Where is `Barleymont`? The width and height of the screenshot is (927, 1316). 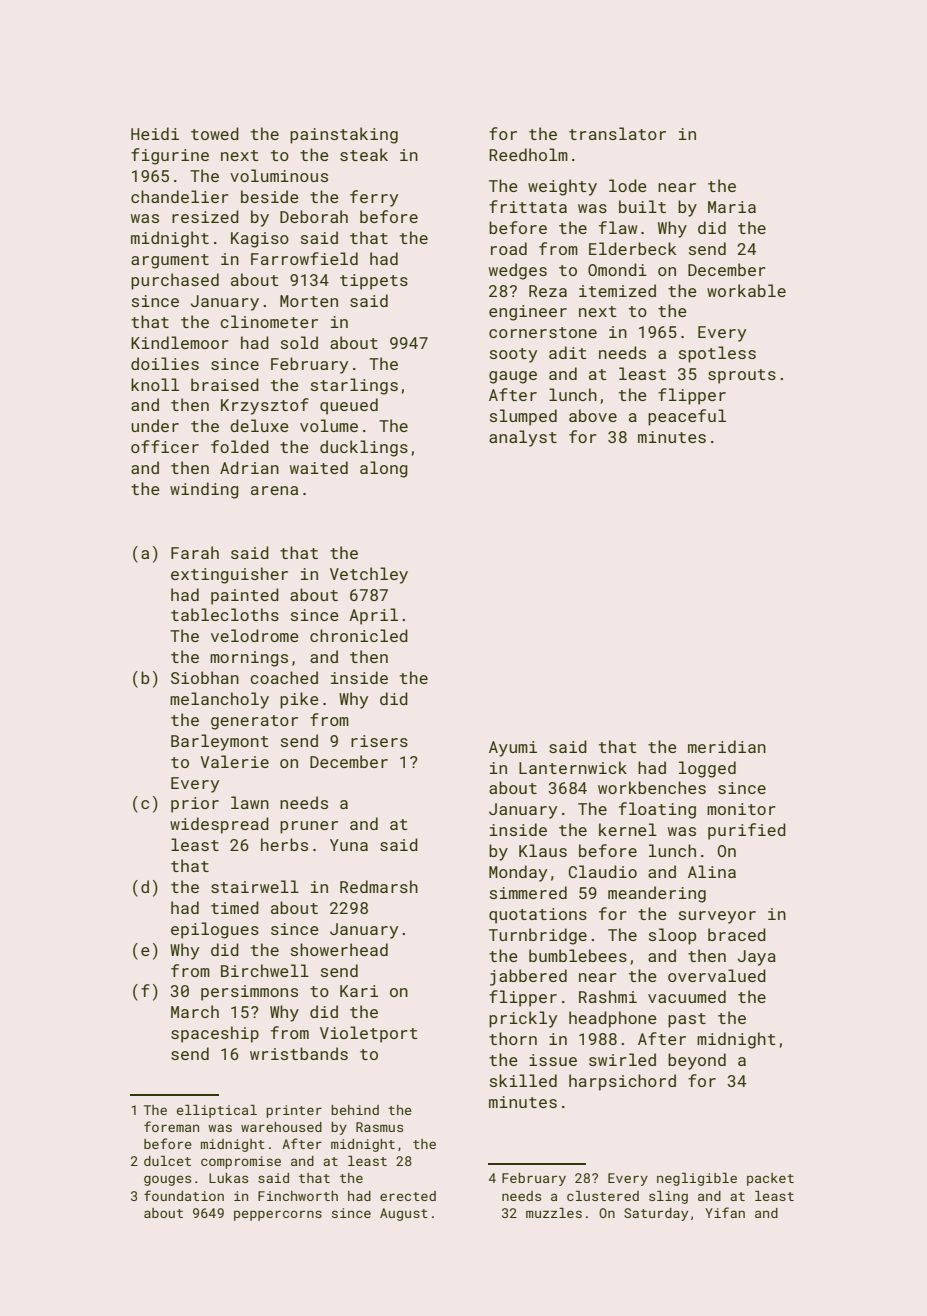
Barleymont is located at coordinates (220, 742).
